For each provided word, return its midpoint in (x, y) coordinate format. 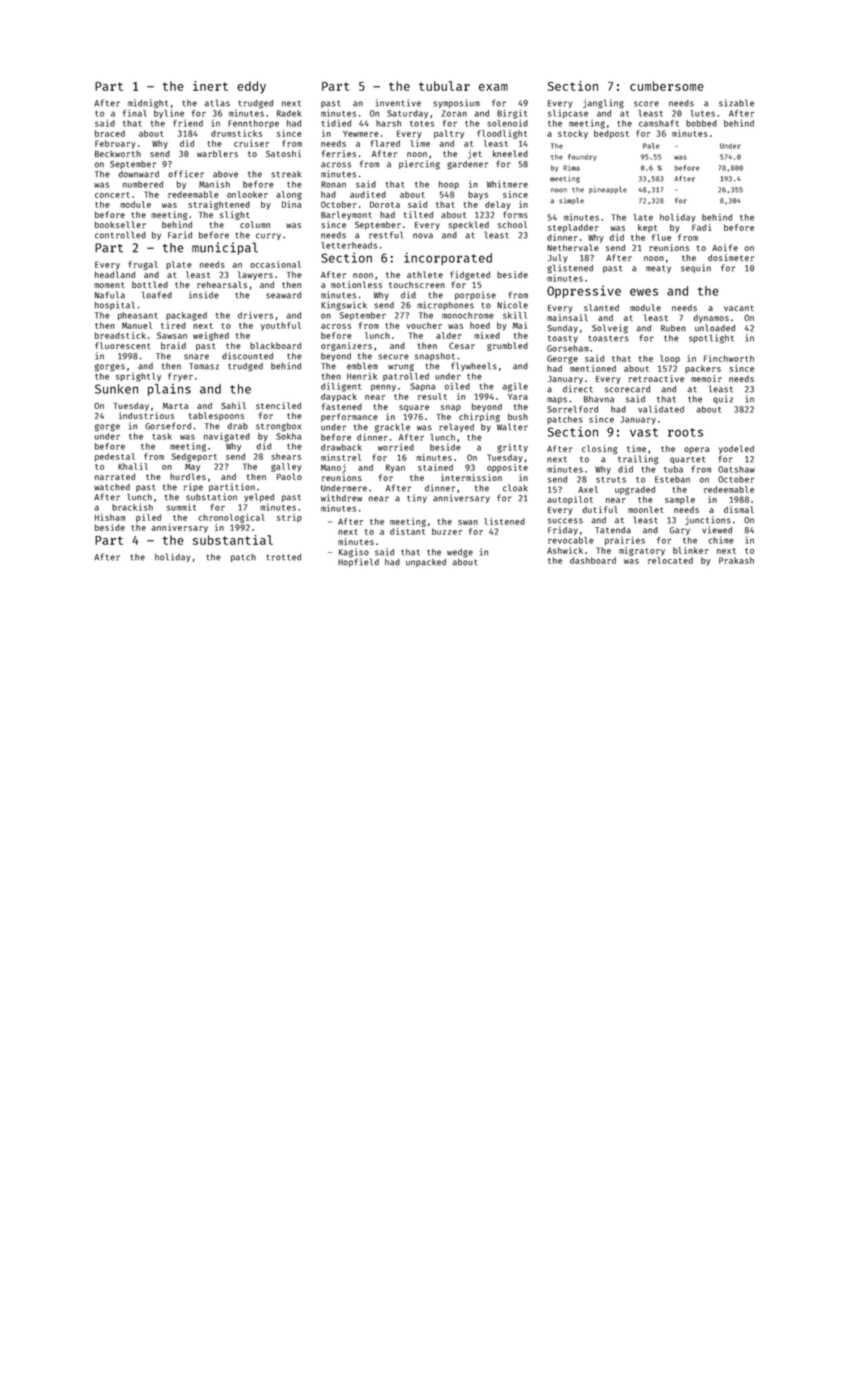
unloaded (715, 328)
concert (112, 195)
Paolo (289, 476)
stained (435, 467)
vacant (739, 308)
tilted (418, 214)
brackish (132, 507)
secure (393, 357)
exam (493, 87)
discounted (247, 356)
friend (188, 123)
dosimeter (731, 257)
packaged (186, 316)
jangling (603, 104)
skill (515, 315)
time (636, 448)
